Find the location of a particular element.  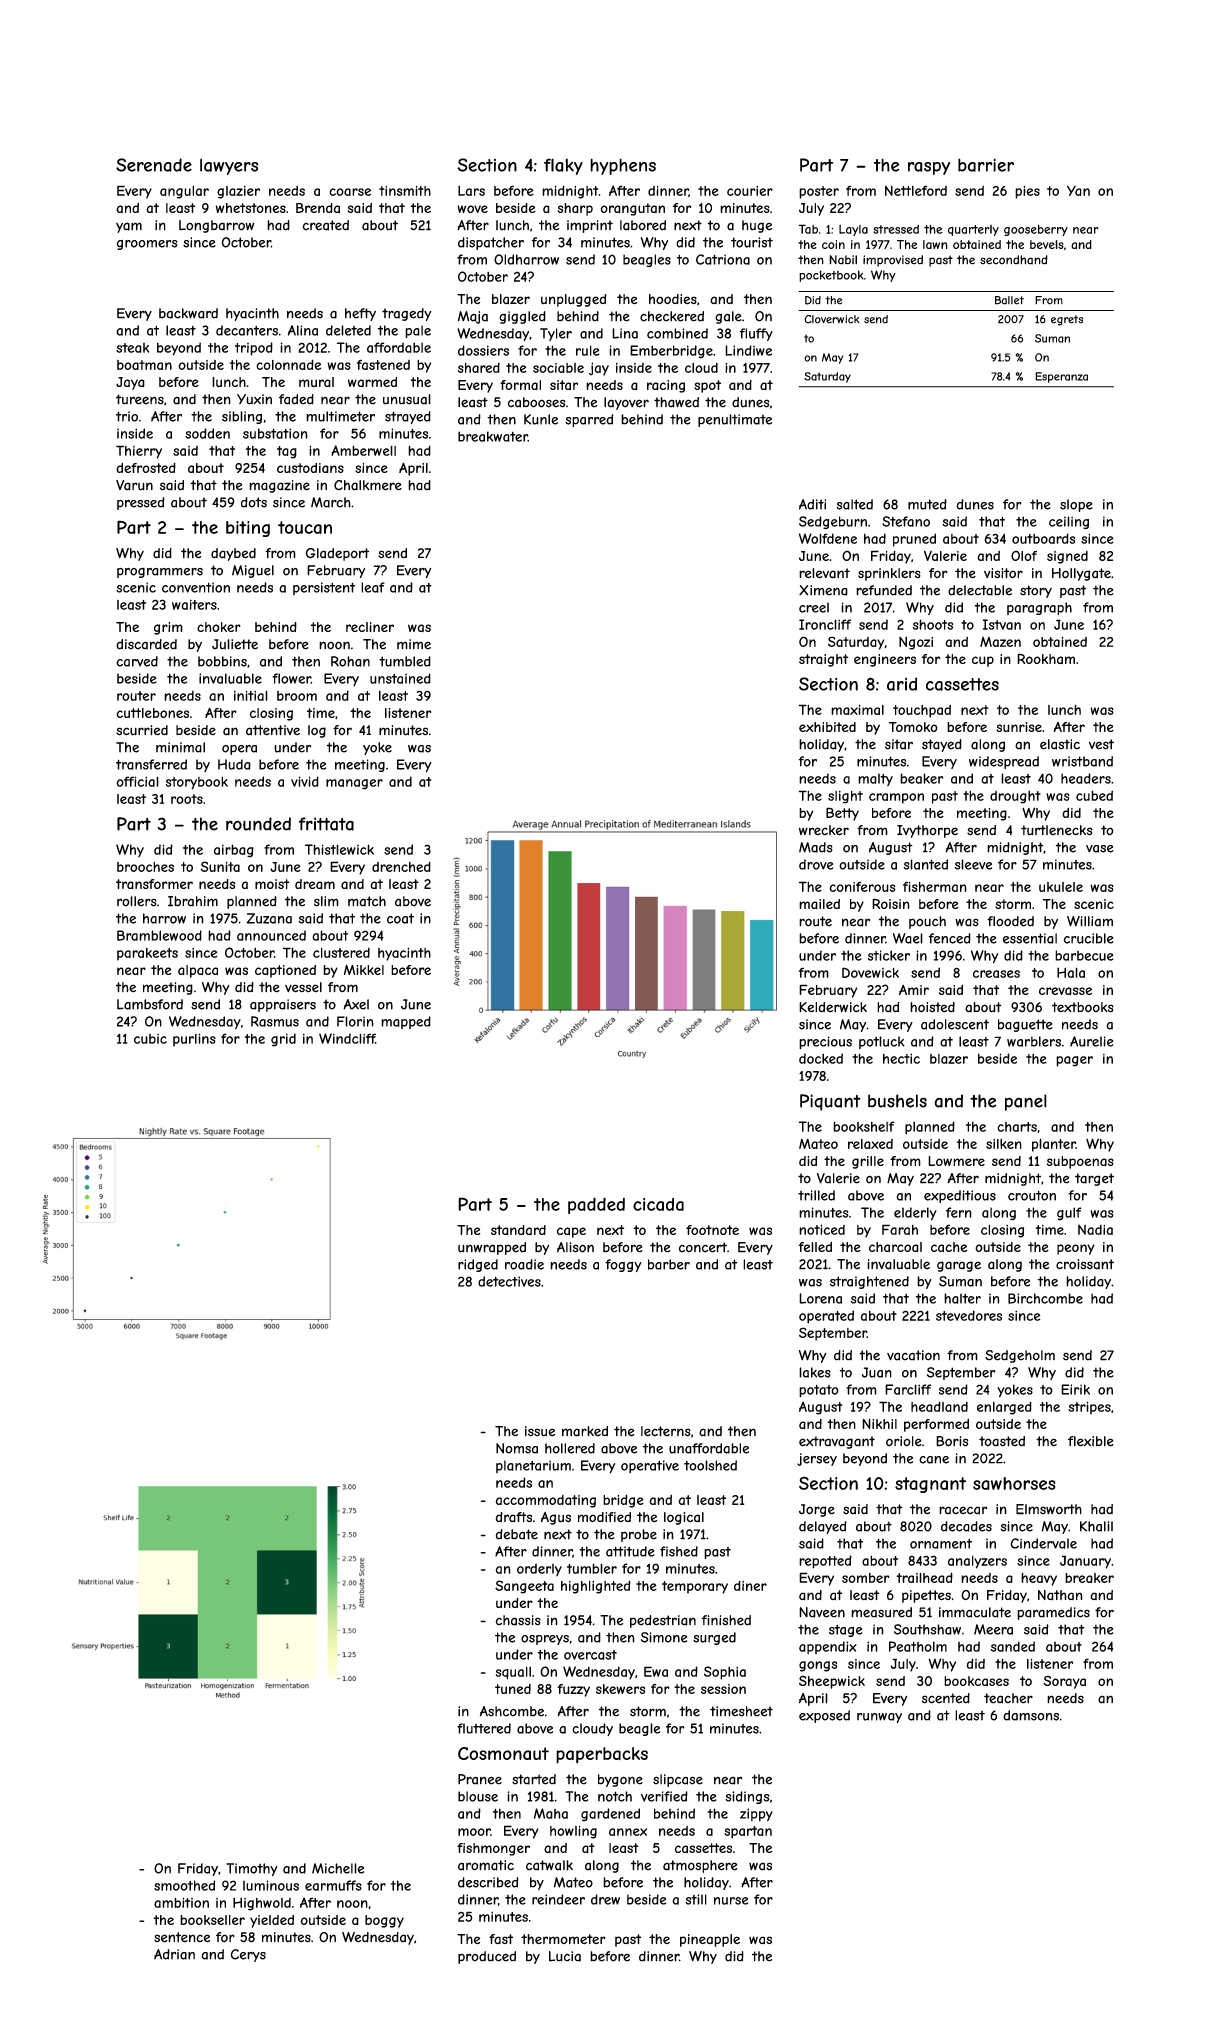

lawyers is located at coordinates (229, 167).
